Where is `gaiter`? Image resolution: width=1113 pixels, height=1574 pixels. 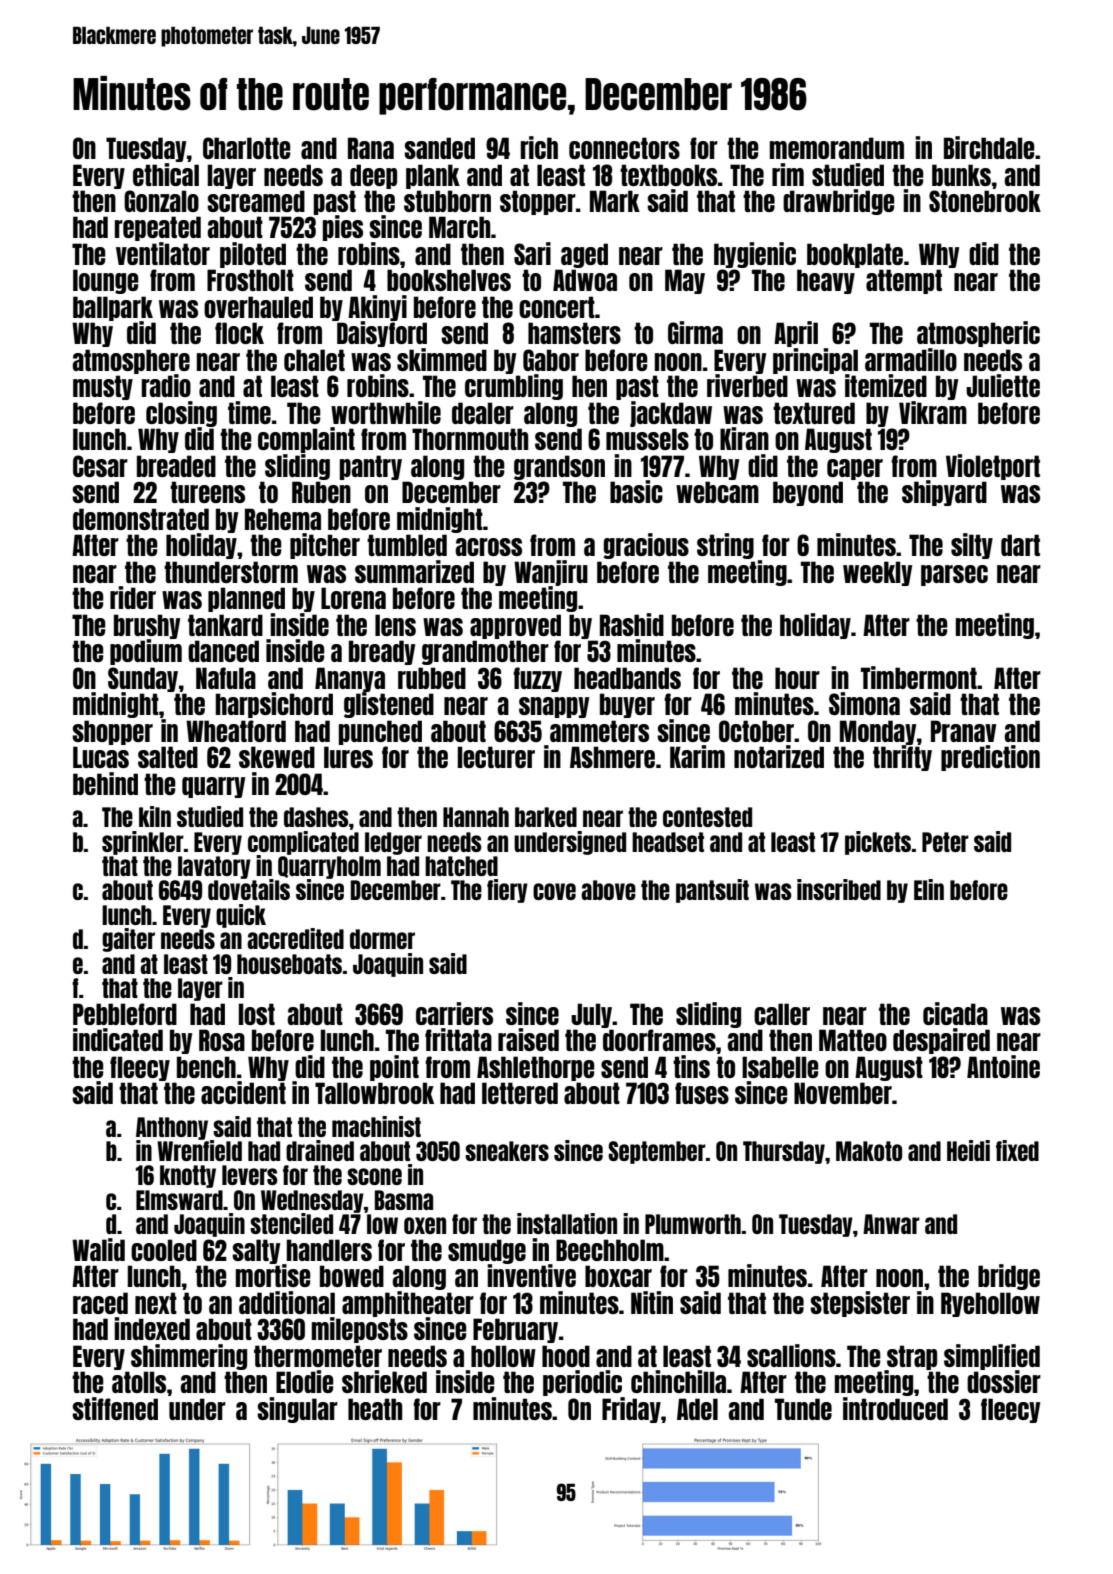 gaiter is located at coordinates (128, 940).
